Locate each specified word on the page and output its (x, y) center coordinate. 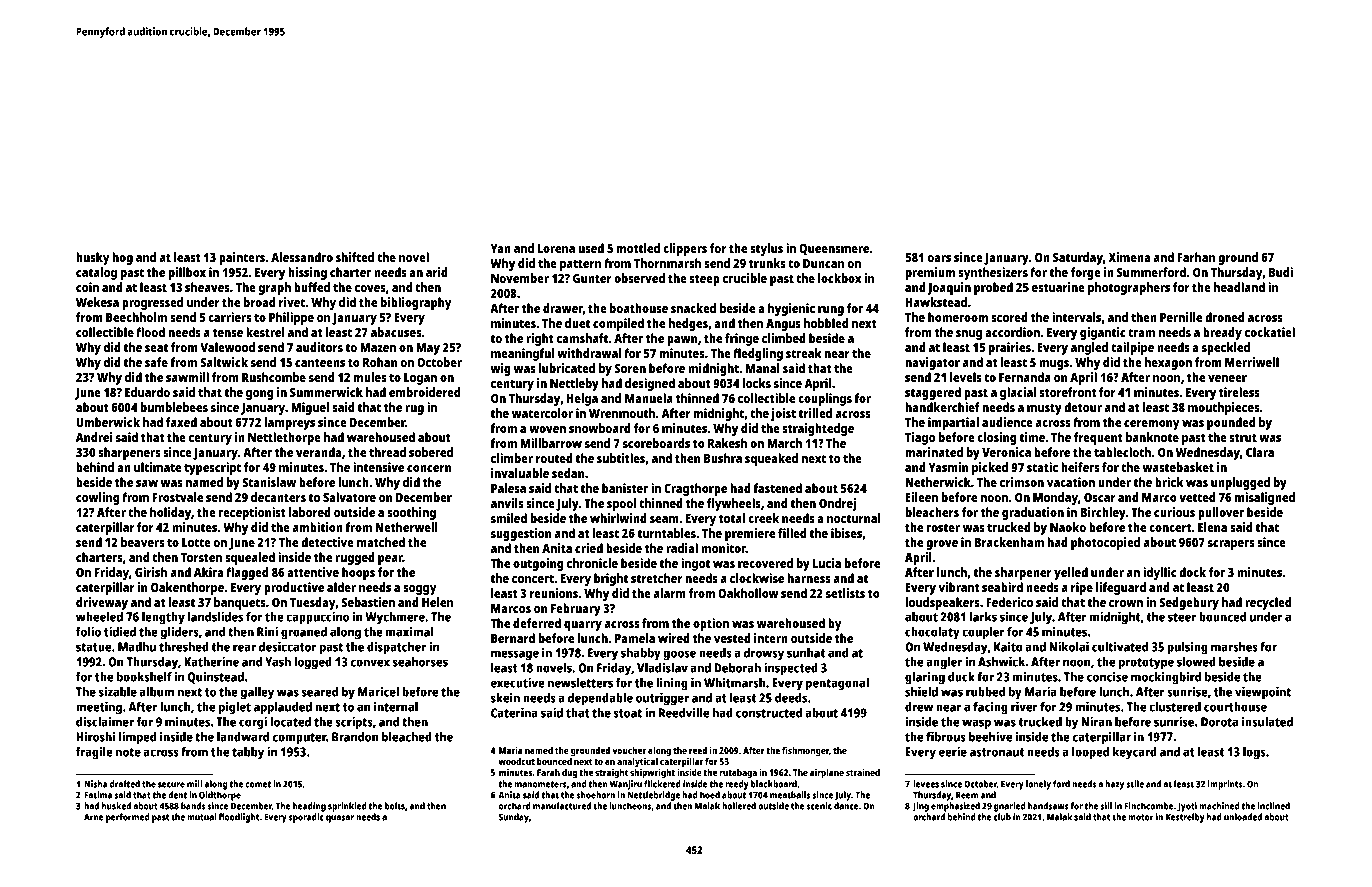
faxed (181, 422)
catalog (96, 273)
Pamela (635, 638)
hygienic (791, 309)
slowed (1196, 662)
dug (569, 773)
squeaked (771, 459)
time (1032, 437)
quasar (340, 819)
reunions (554, 593)
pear (390, 560)
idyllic (1159, 573)
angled (1089, 348)
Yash (278, 662)
